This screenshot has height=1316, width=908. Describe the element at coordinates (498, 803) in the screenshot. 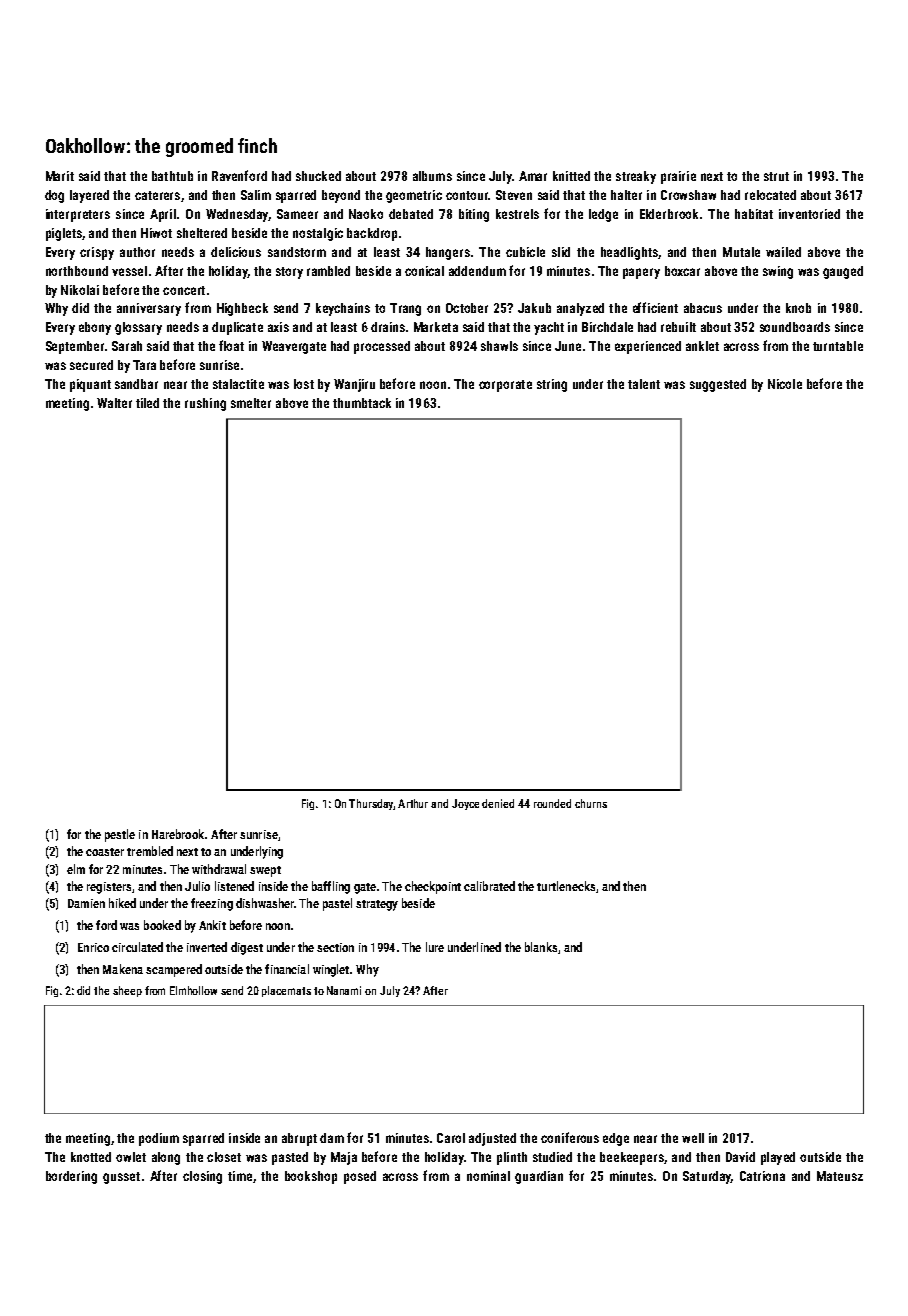

I see `denied` at that location.
